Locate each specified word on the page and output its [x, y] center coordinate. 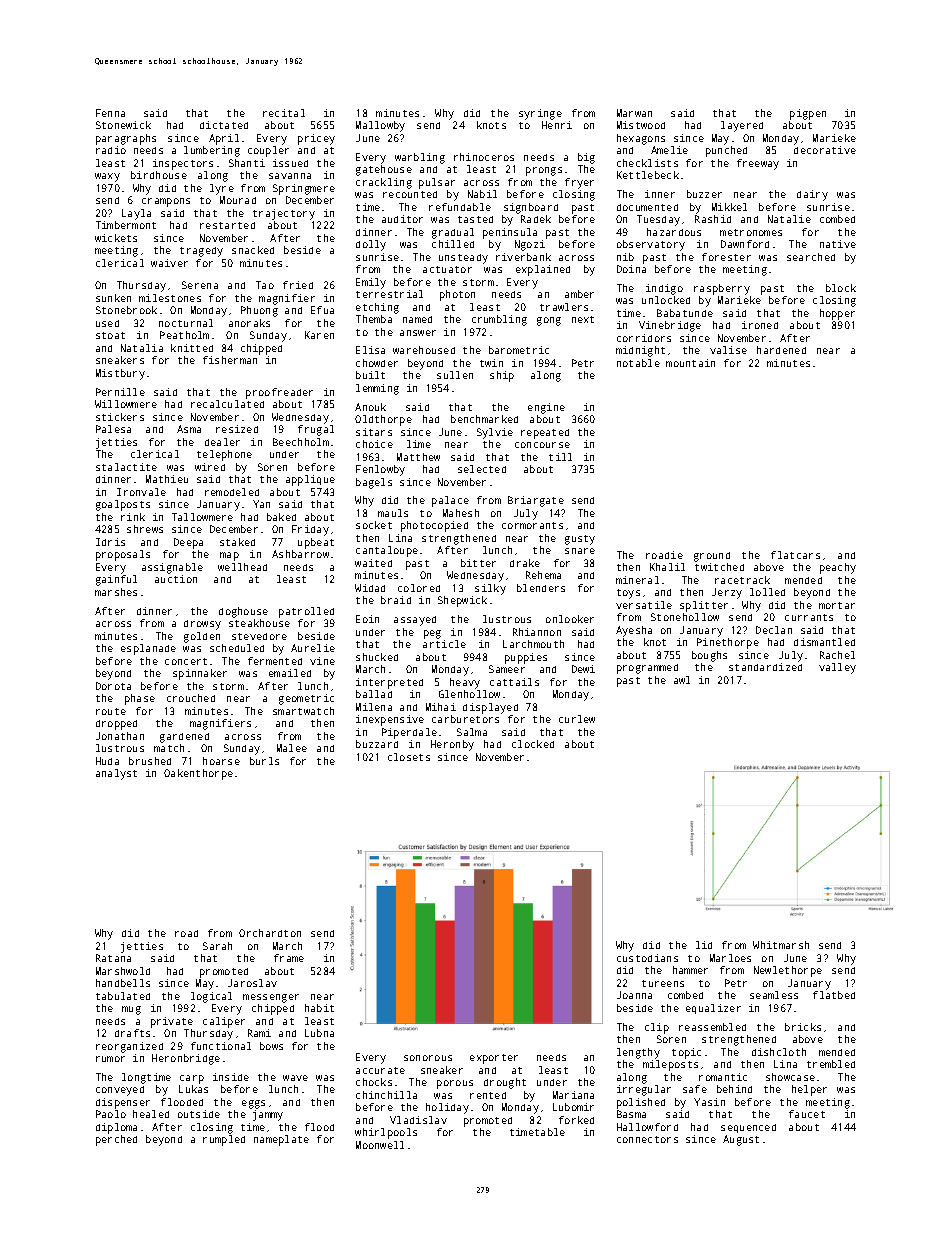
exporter [494, 1059]
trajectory [284, 214]
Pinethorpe [728, 643]
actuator [447, 269]
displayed [490, 708]
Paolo [111, 1114]
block [841, 288]
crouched [191, 698]
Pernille [120, 392]
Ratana [113, 958]
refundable [460, 207]
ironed [760, 325]
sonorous [428, 1058]
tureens [663, 983]
